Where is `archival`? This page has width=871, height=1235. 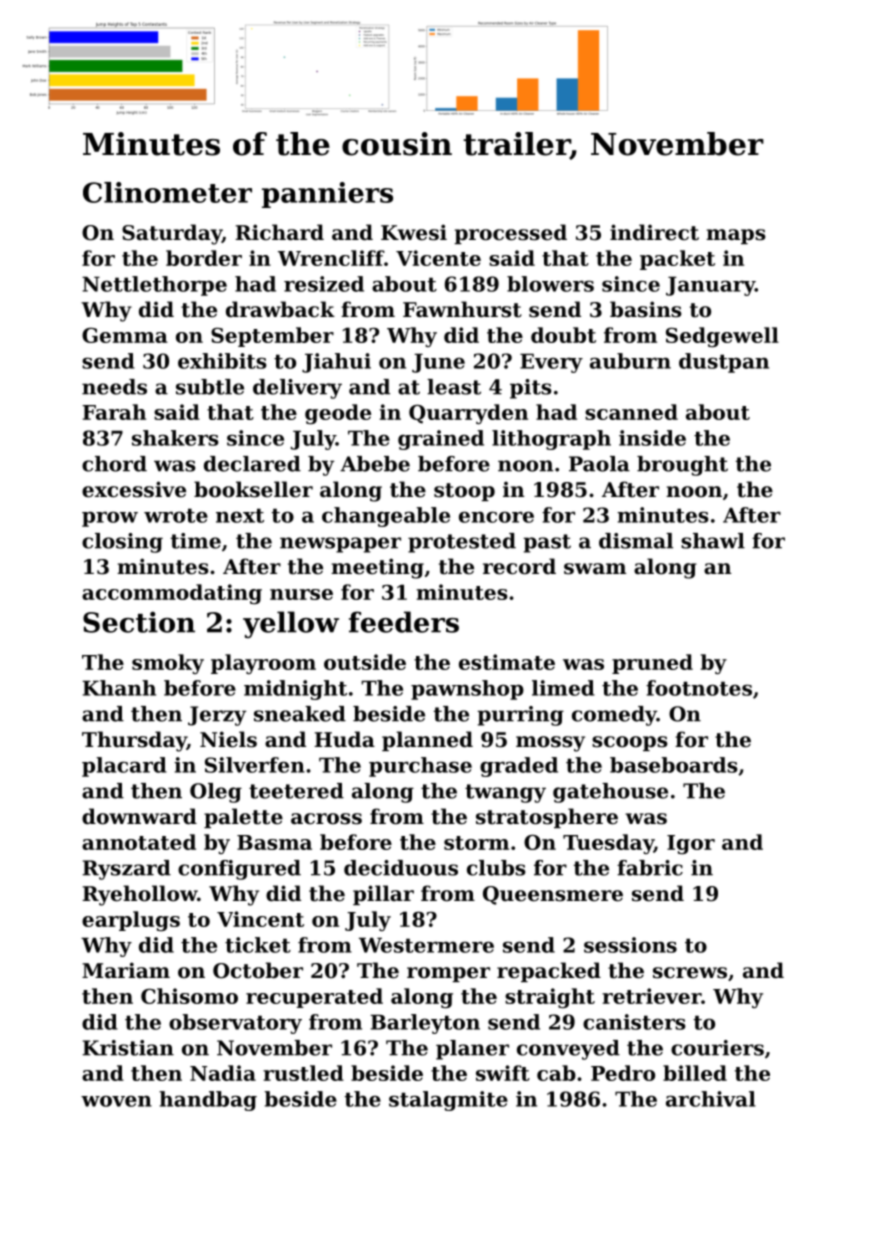 archival is located at coordinates (711, 1099).
